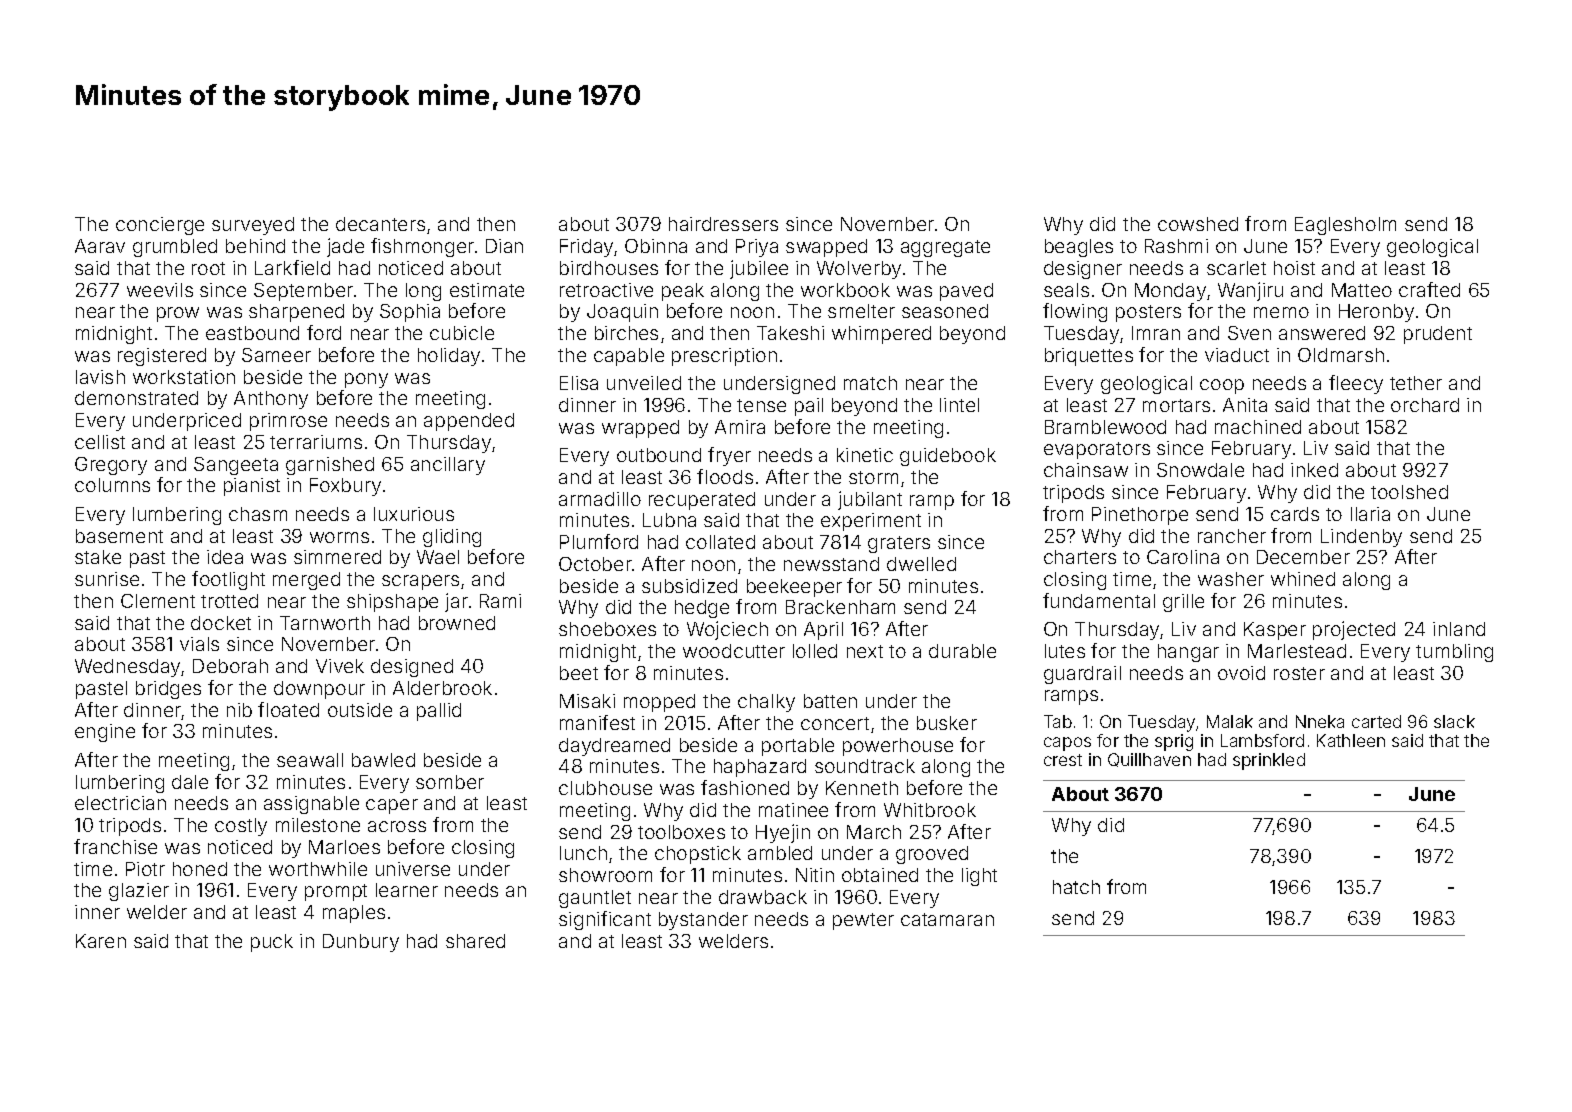 The image size is (1572, 1112). What do you see at coordinates (723, 224) in the image?
I see `hairdressers` at bounding box center [723, 224].
